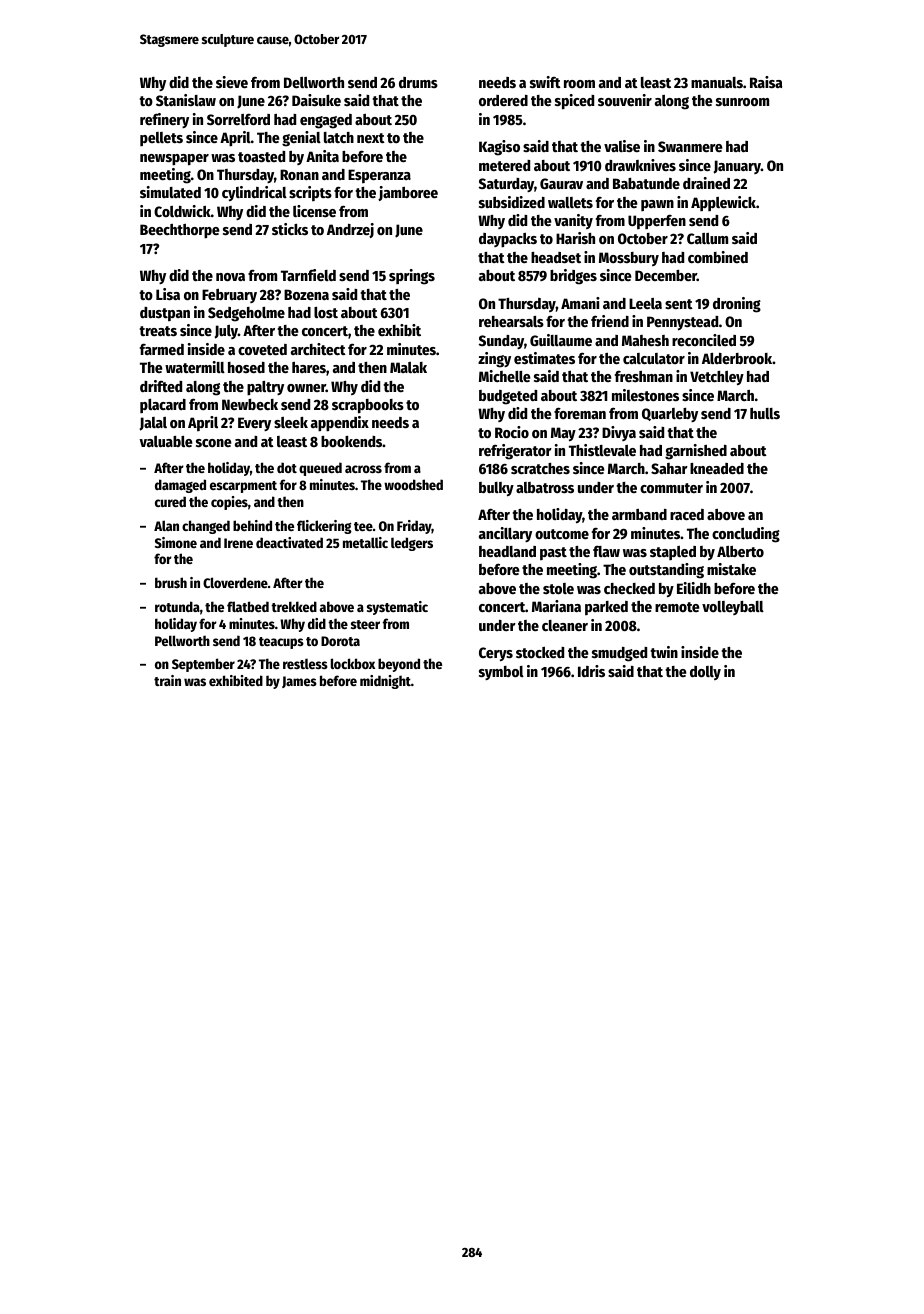 This screenshot has height=1314, width=924. Describe the element at coordinates (385, 682) in the screenshot. I see `midnight` at that location.
